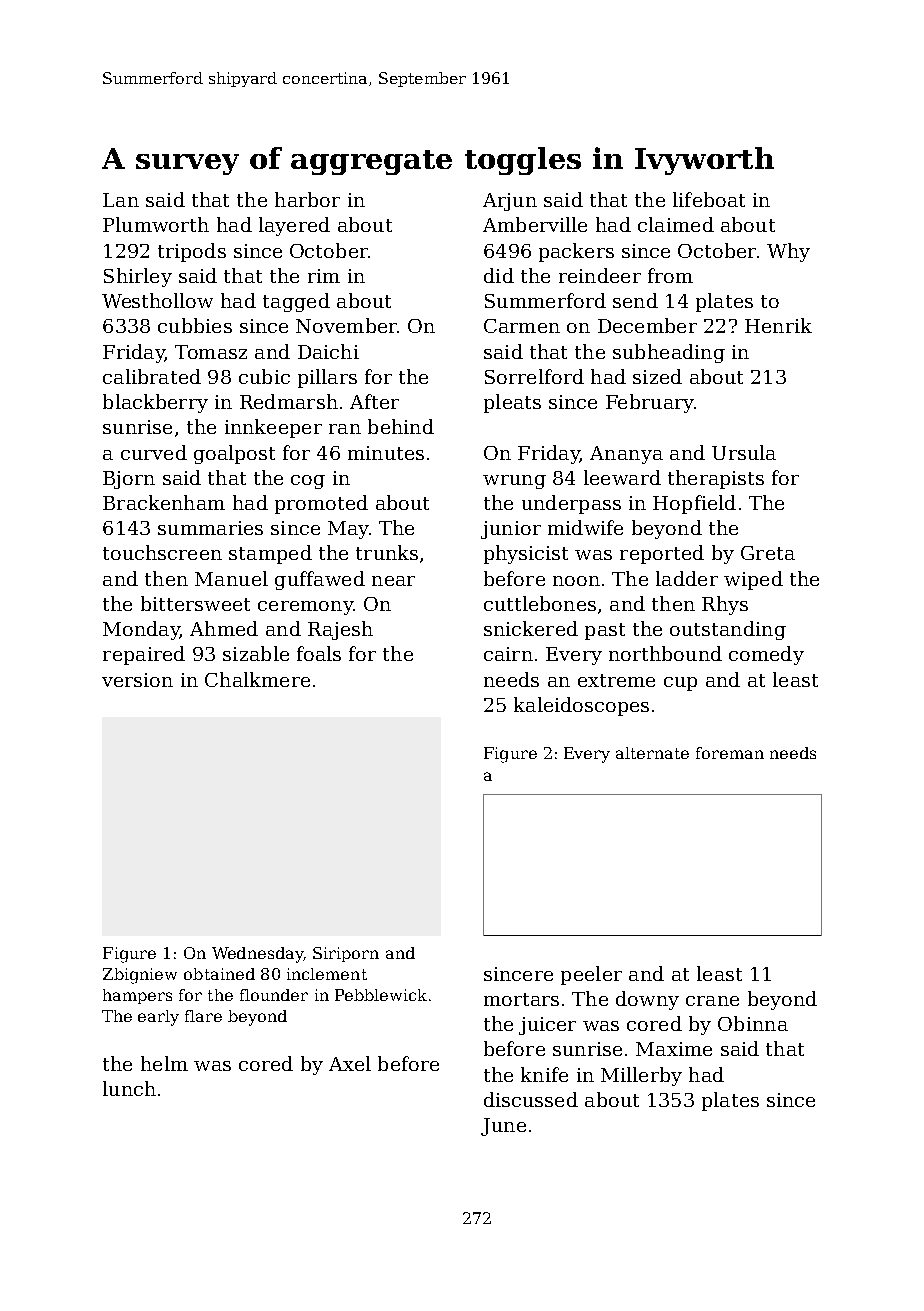 This document has height=1311, width=924. What do you see at coordinates (374, 401) in the document?
I see `After` at bounding box center [374, 401].
